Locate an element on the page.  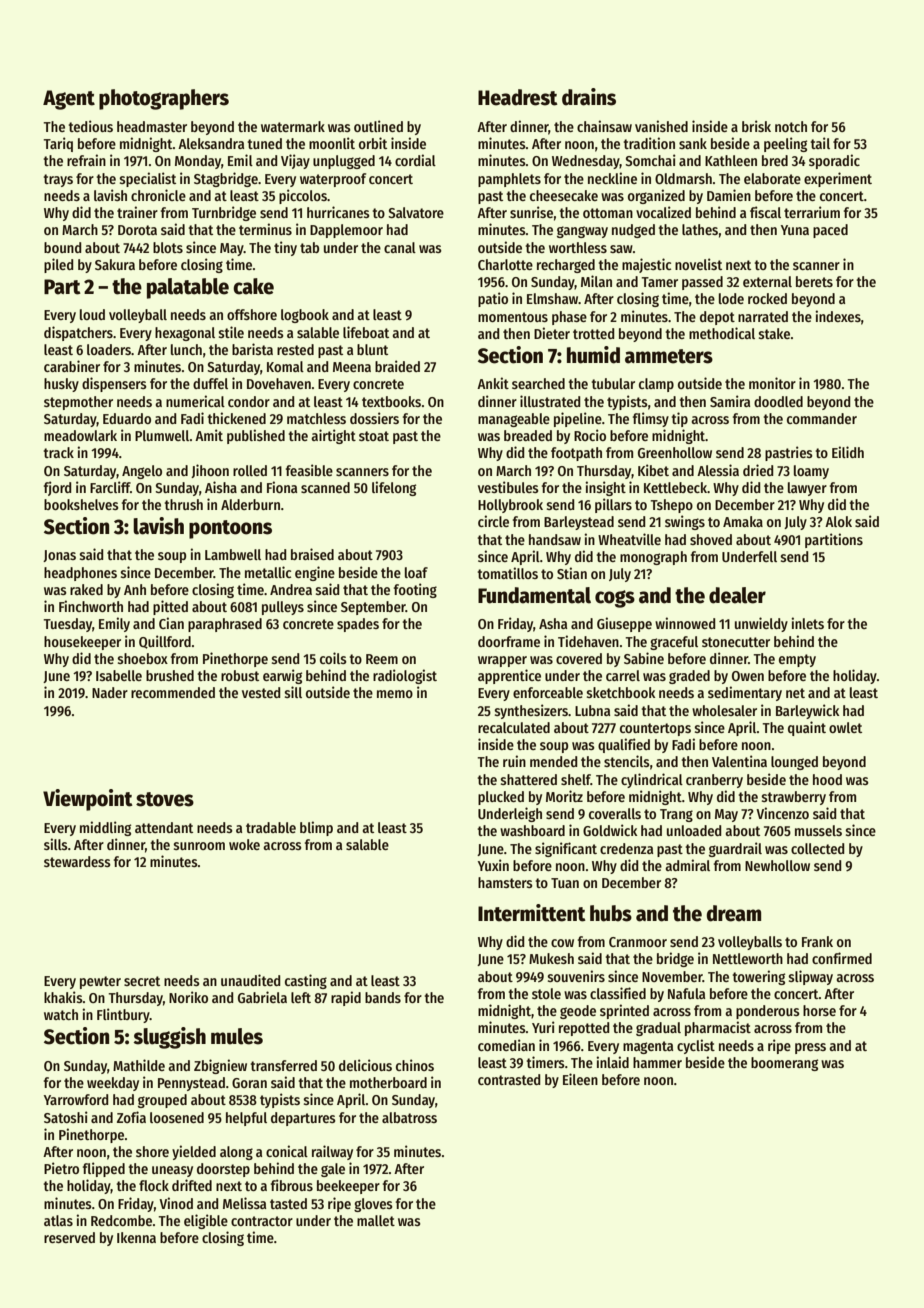
brisk is located at coordinates (756, 126).
